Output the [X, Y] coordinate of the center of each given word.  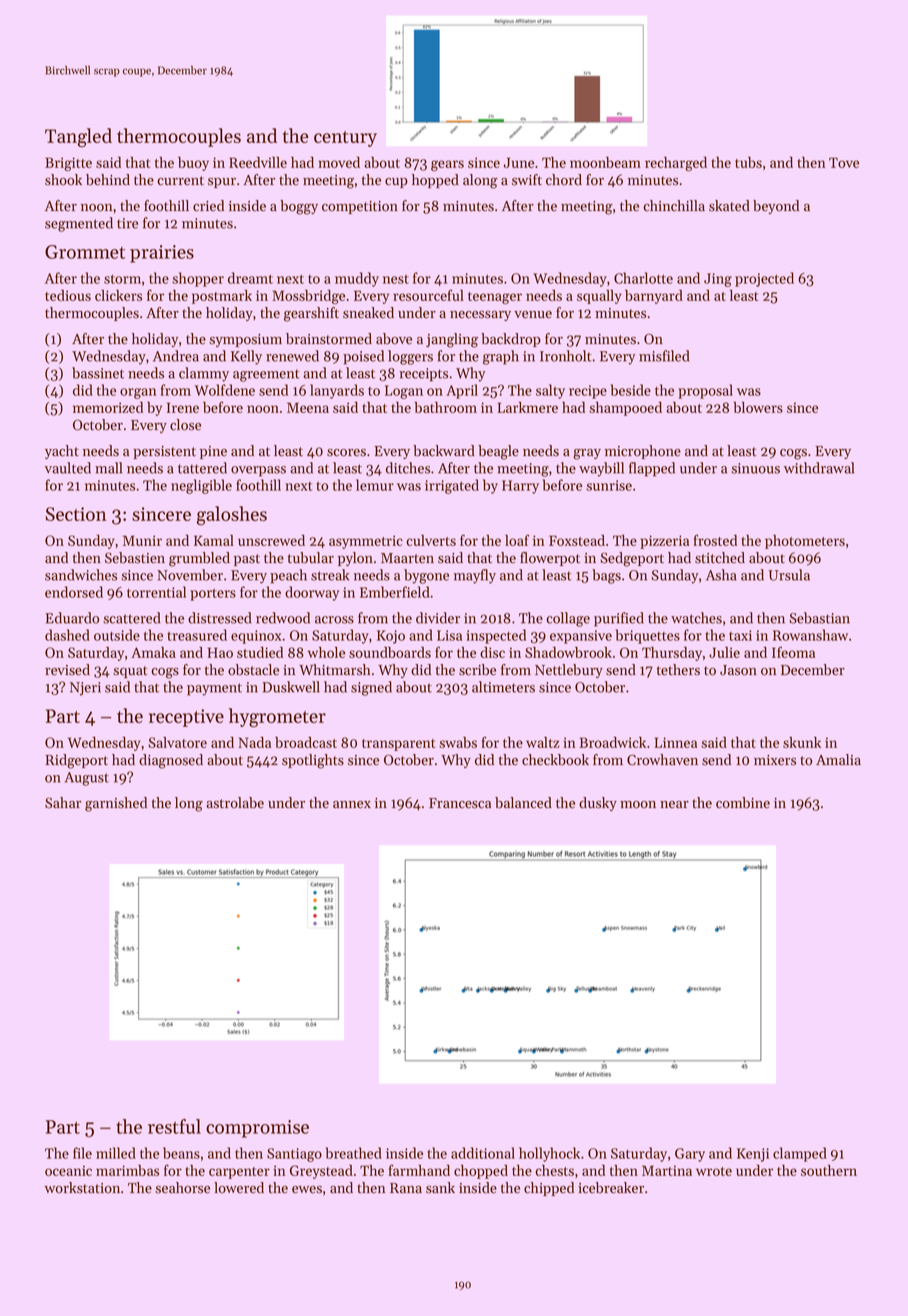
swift [527, 180]
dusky [598, 804]
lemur [375, 485]
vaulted [68, 468]
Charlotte [643, 278]
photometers [805, 542]
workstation [82, 1188]
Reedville [258, 162]
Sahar [63, 803]
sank [440, 1188]
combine [743, 803]
